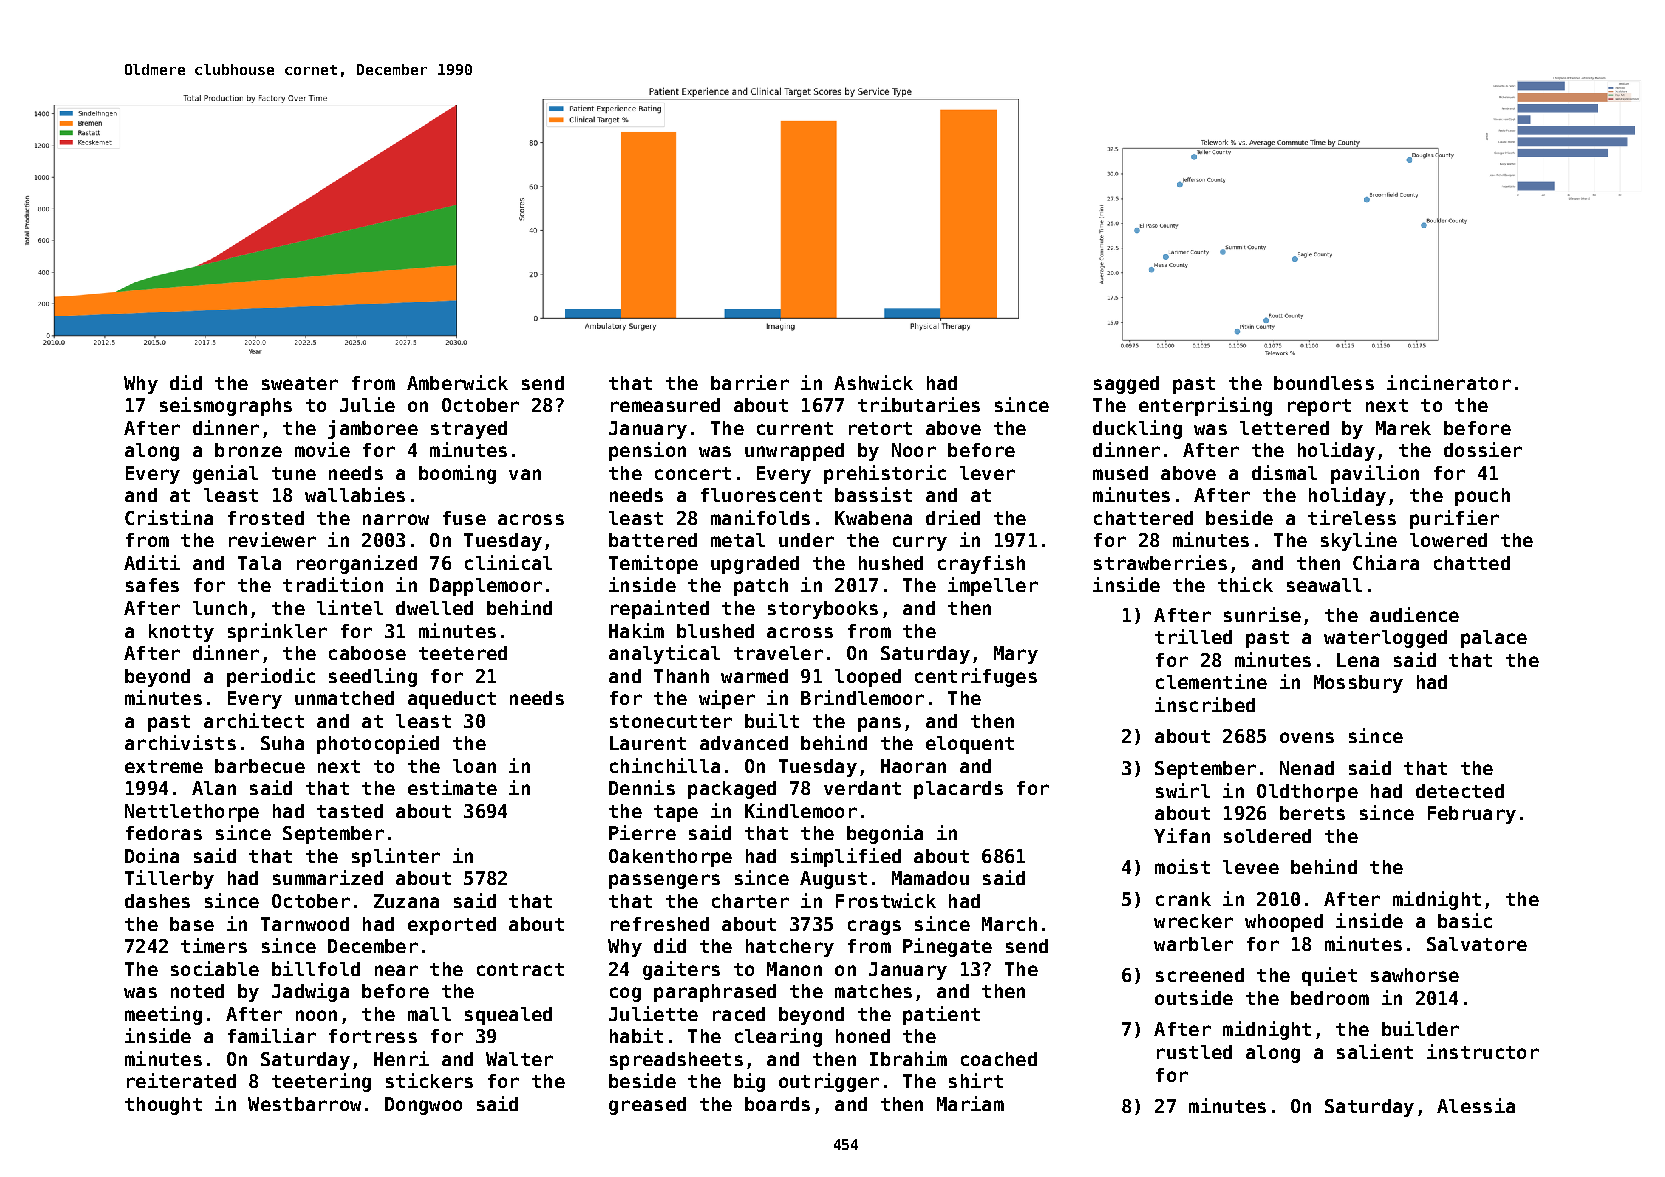  Describe the element at coordinates (1465, 920) in the screenshot. I see `basic` at that location.
